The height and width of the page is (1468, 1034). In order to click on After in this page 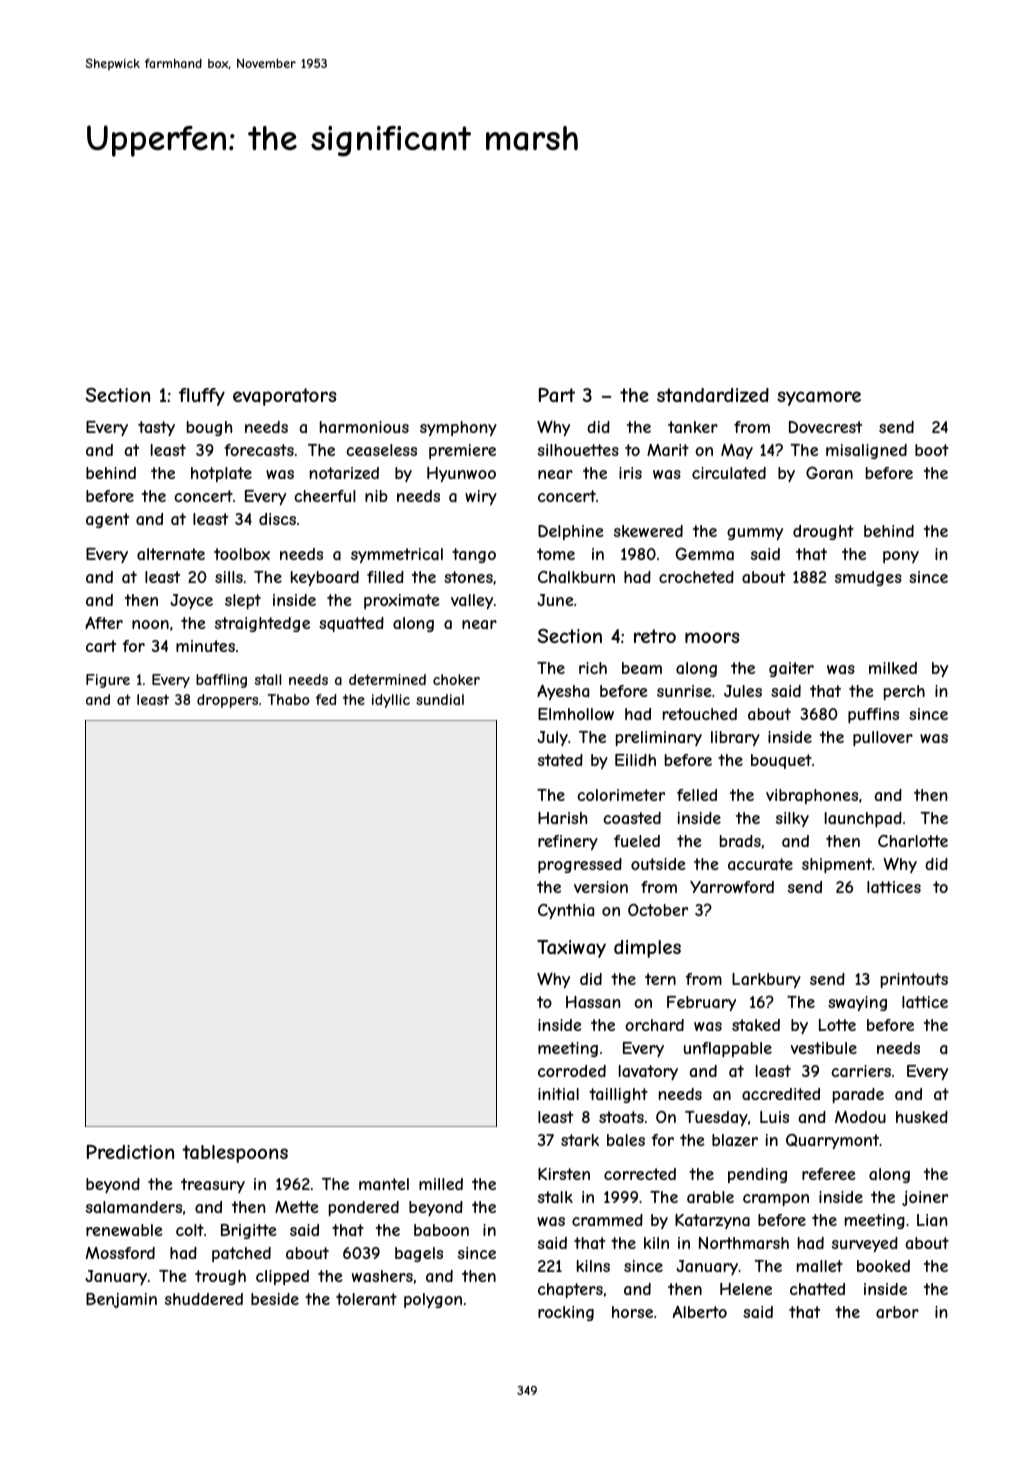, I will do `click(104, 622)`.
